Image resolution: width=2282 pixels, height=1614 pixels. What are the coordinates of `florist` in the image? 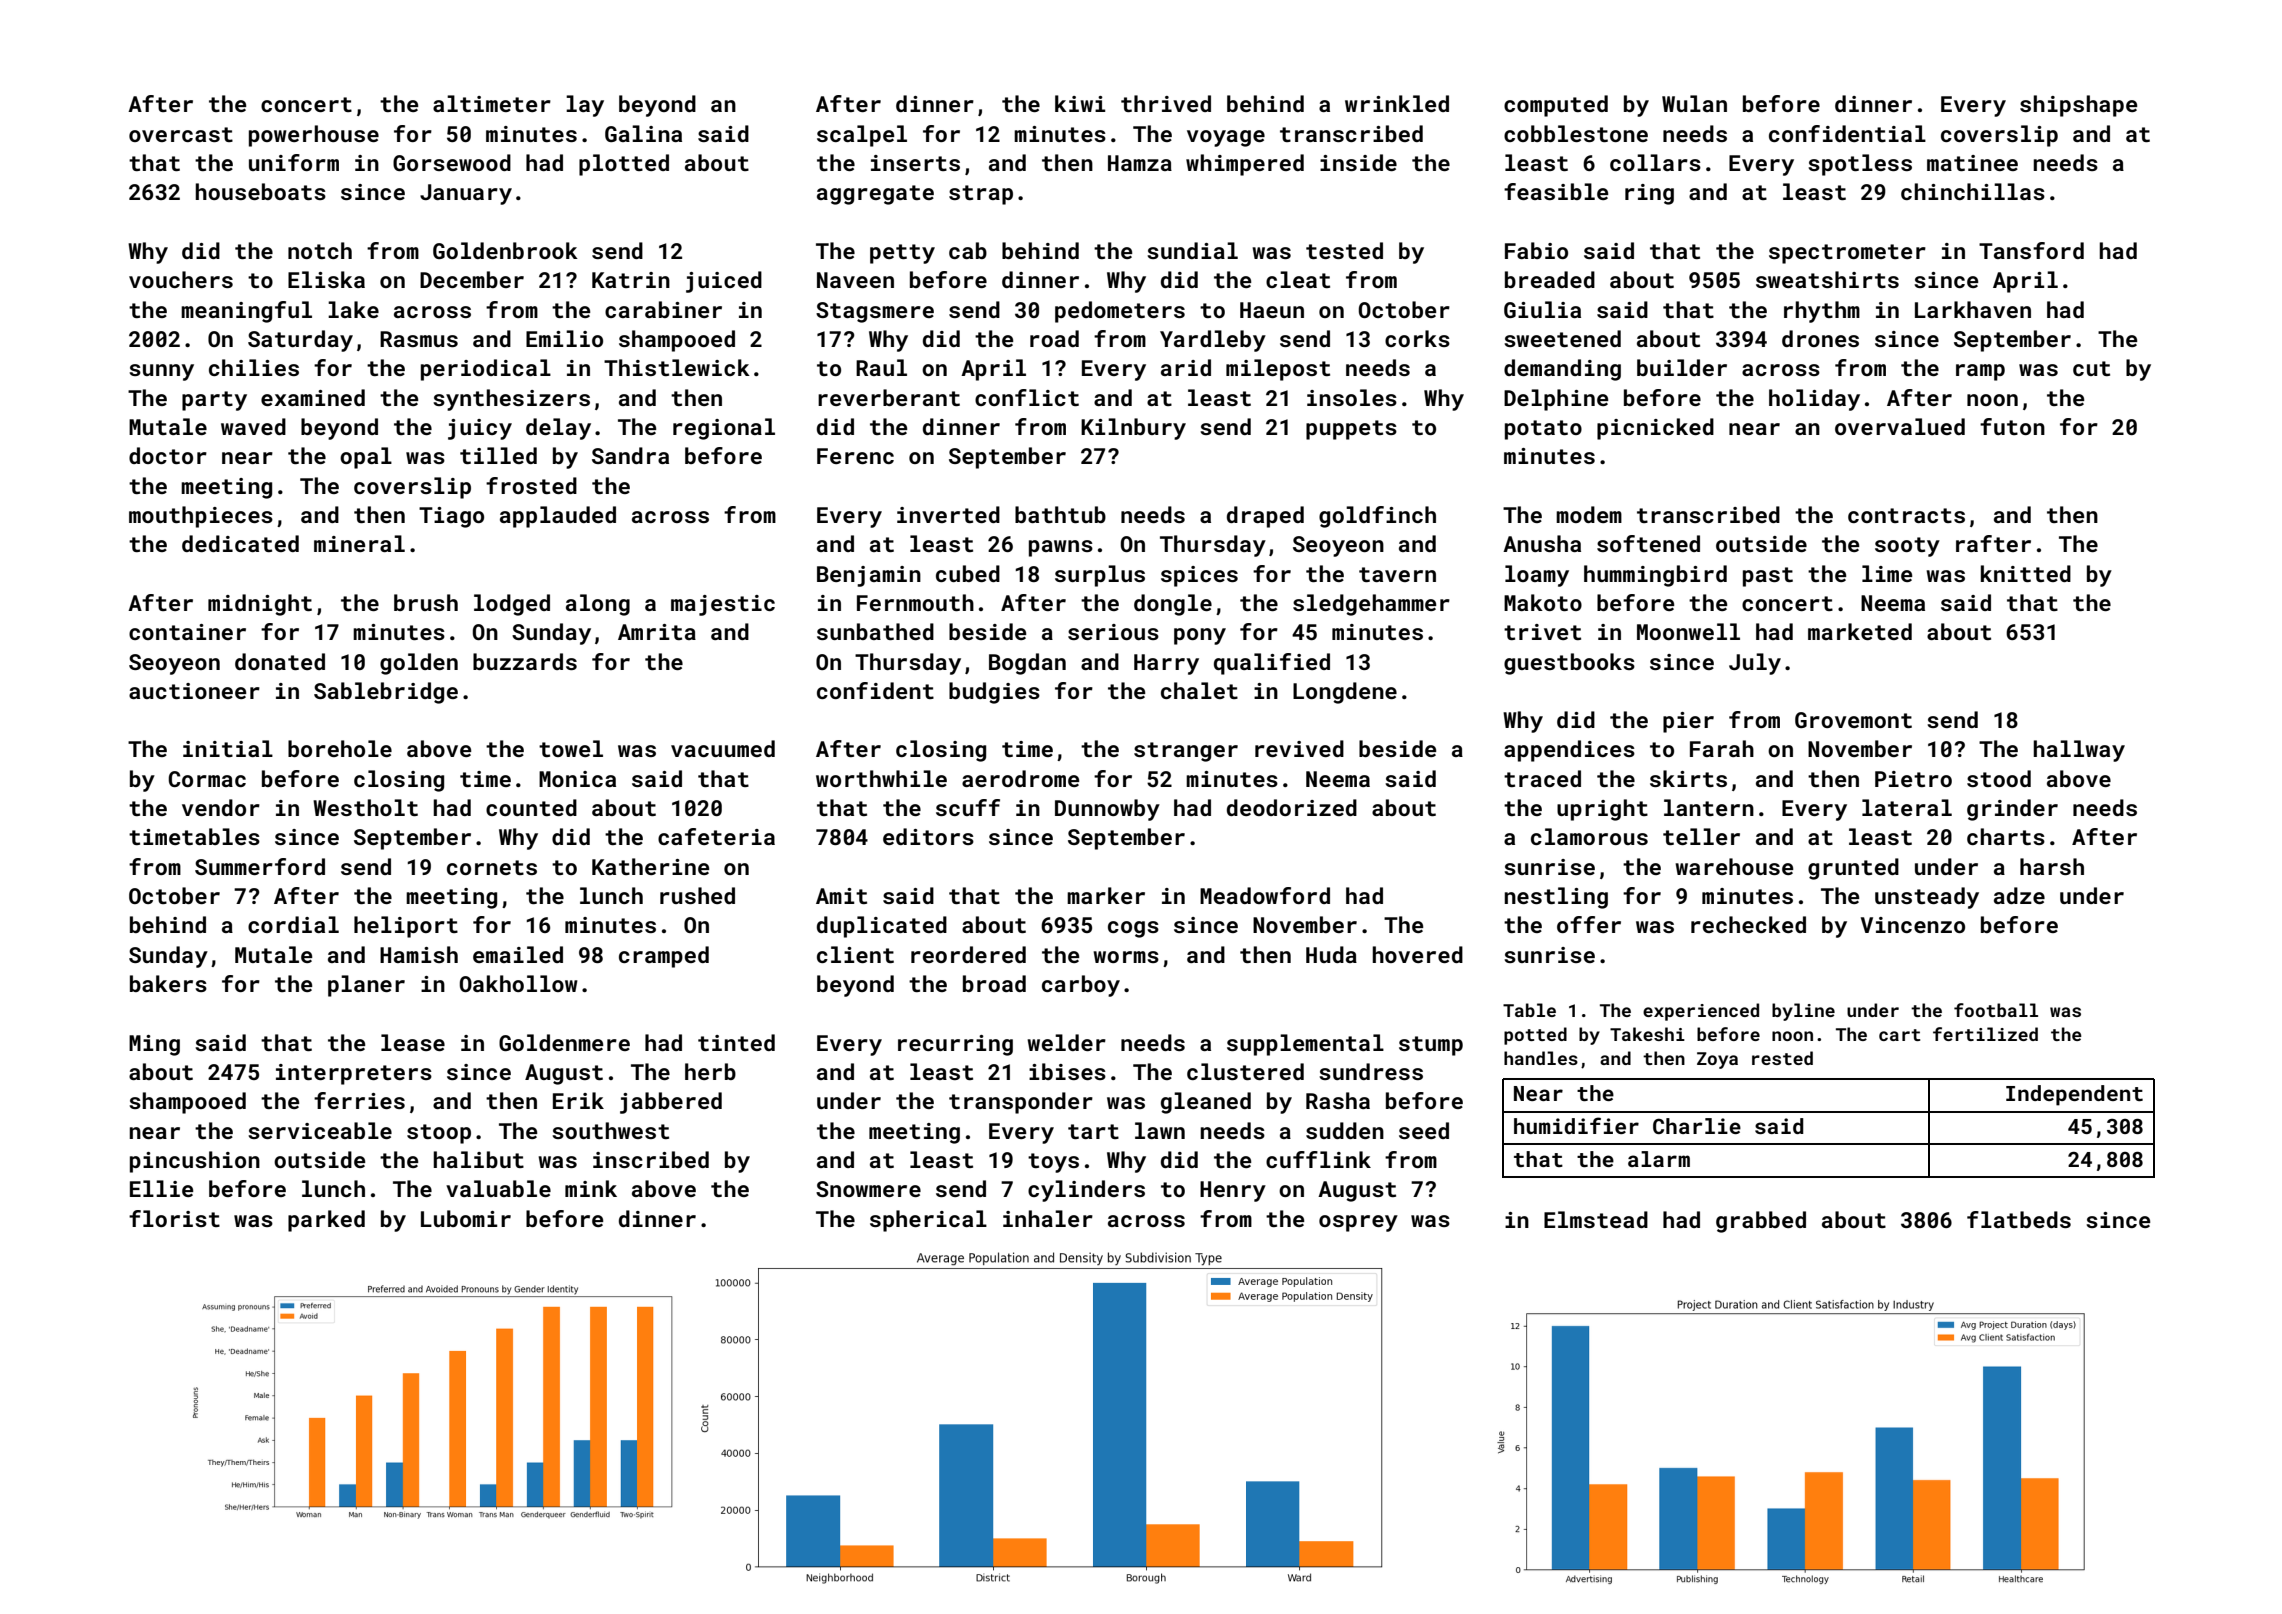 It's located at (174, 1218).
